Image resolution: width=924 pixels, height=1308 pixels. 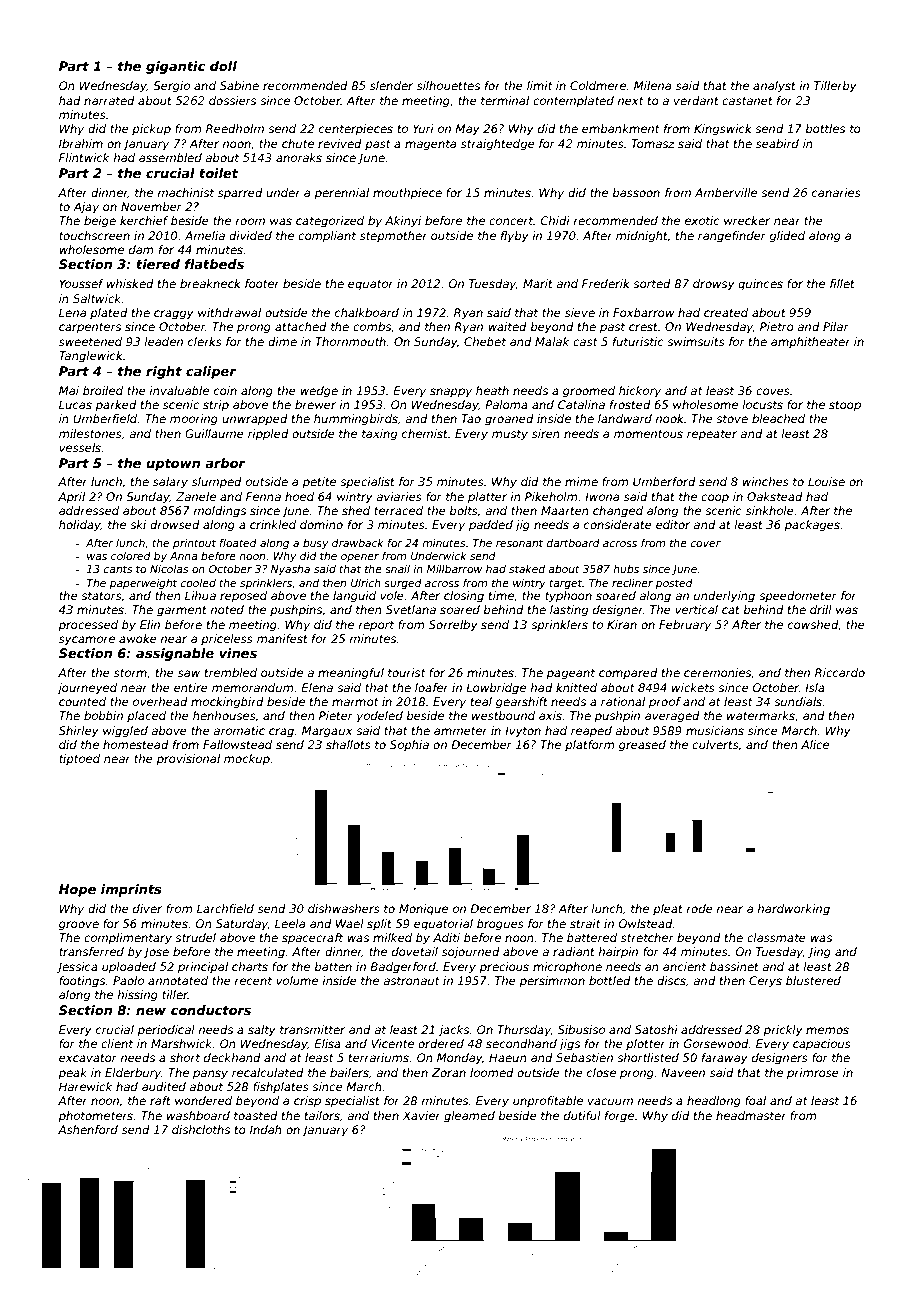 I want to click on silhouettes, so click(x=448, y=85).
